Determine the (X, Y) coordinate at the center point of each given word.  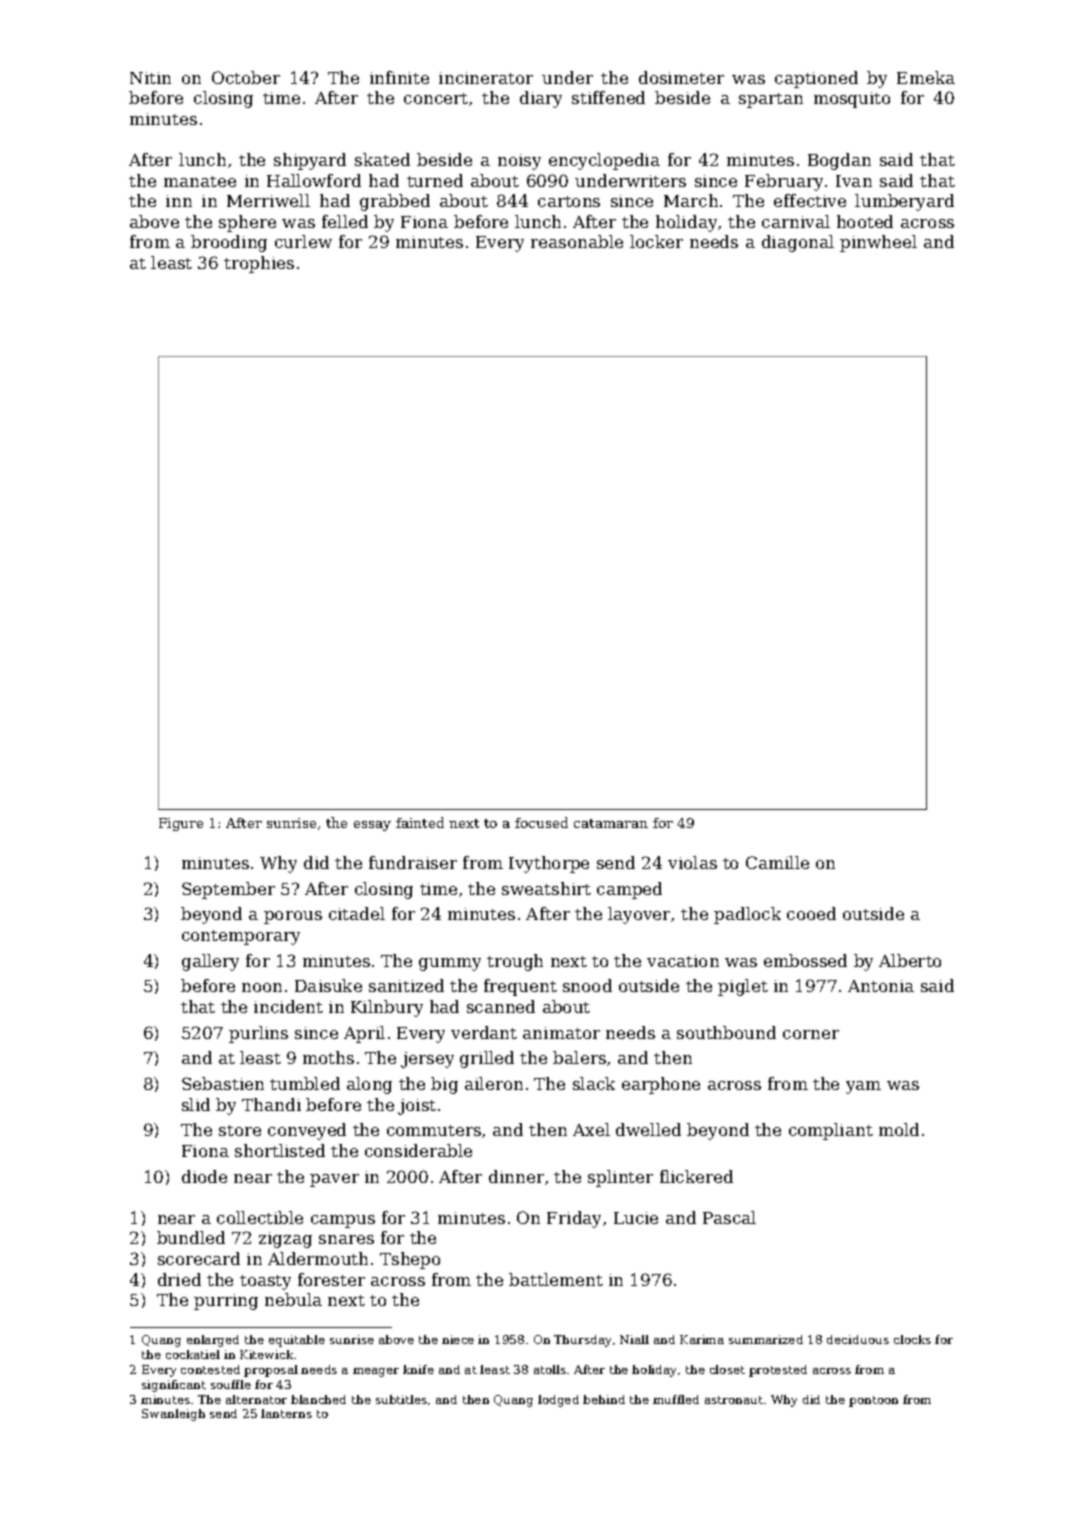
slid (196, 1104)
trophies (259, 264)
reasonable (577, 241)
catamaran (611, 823)
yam (863, 1087)
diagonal (798, 243)
